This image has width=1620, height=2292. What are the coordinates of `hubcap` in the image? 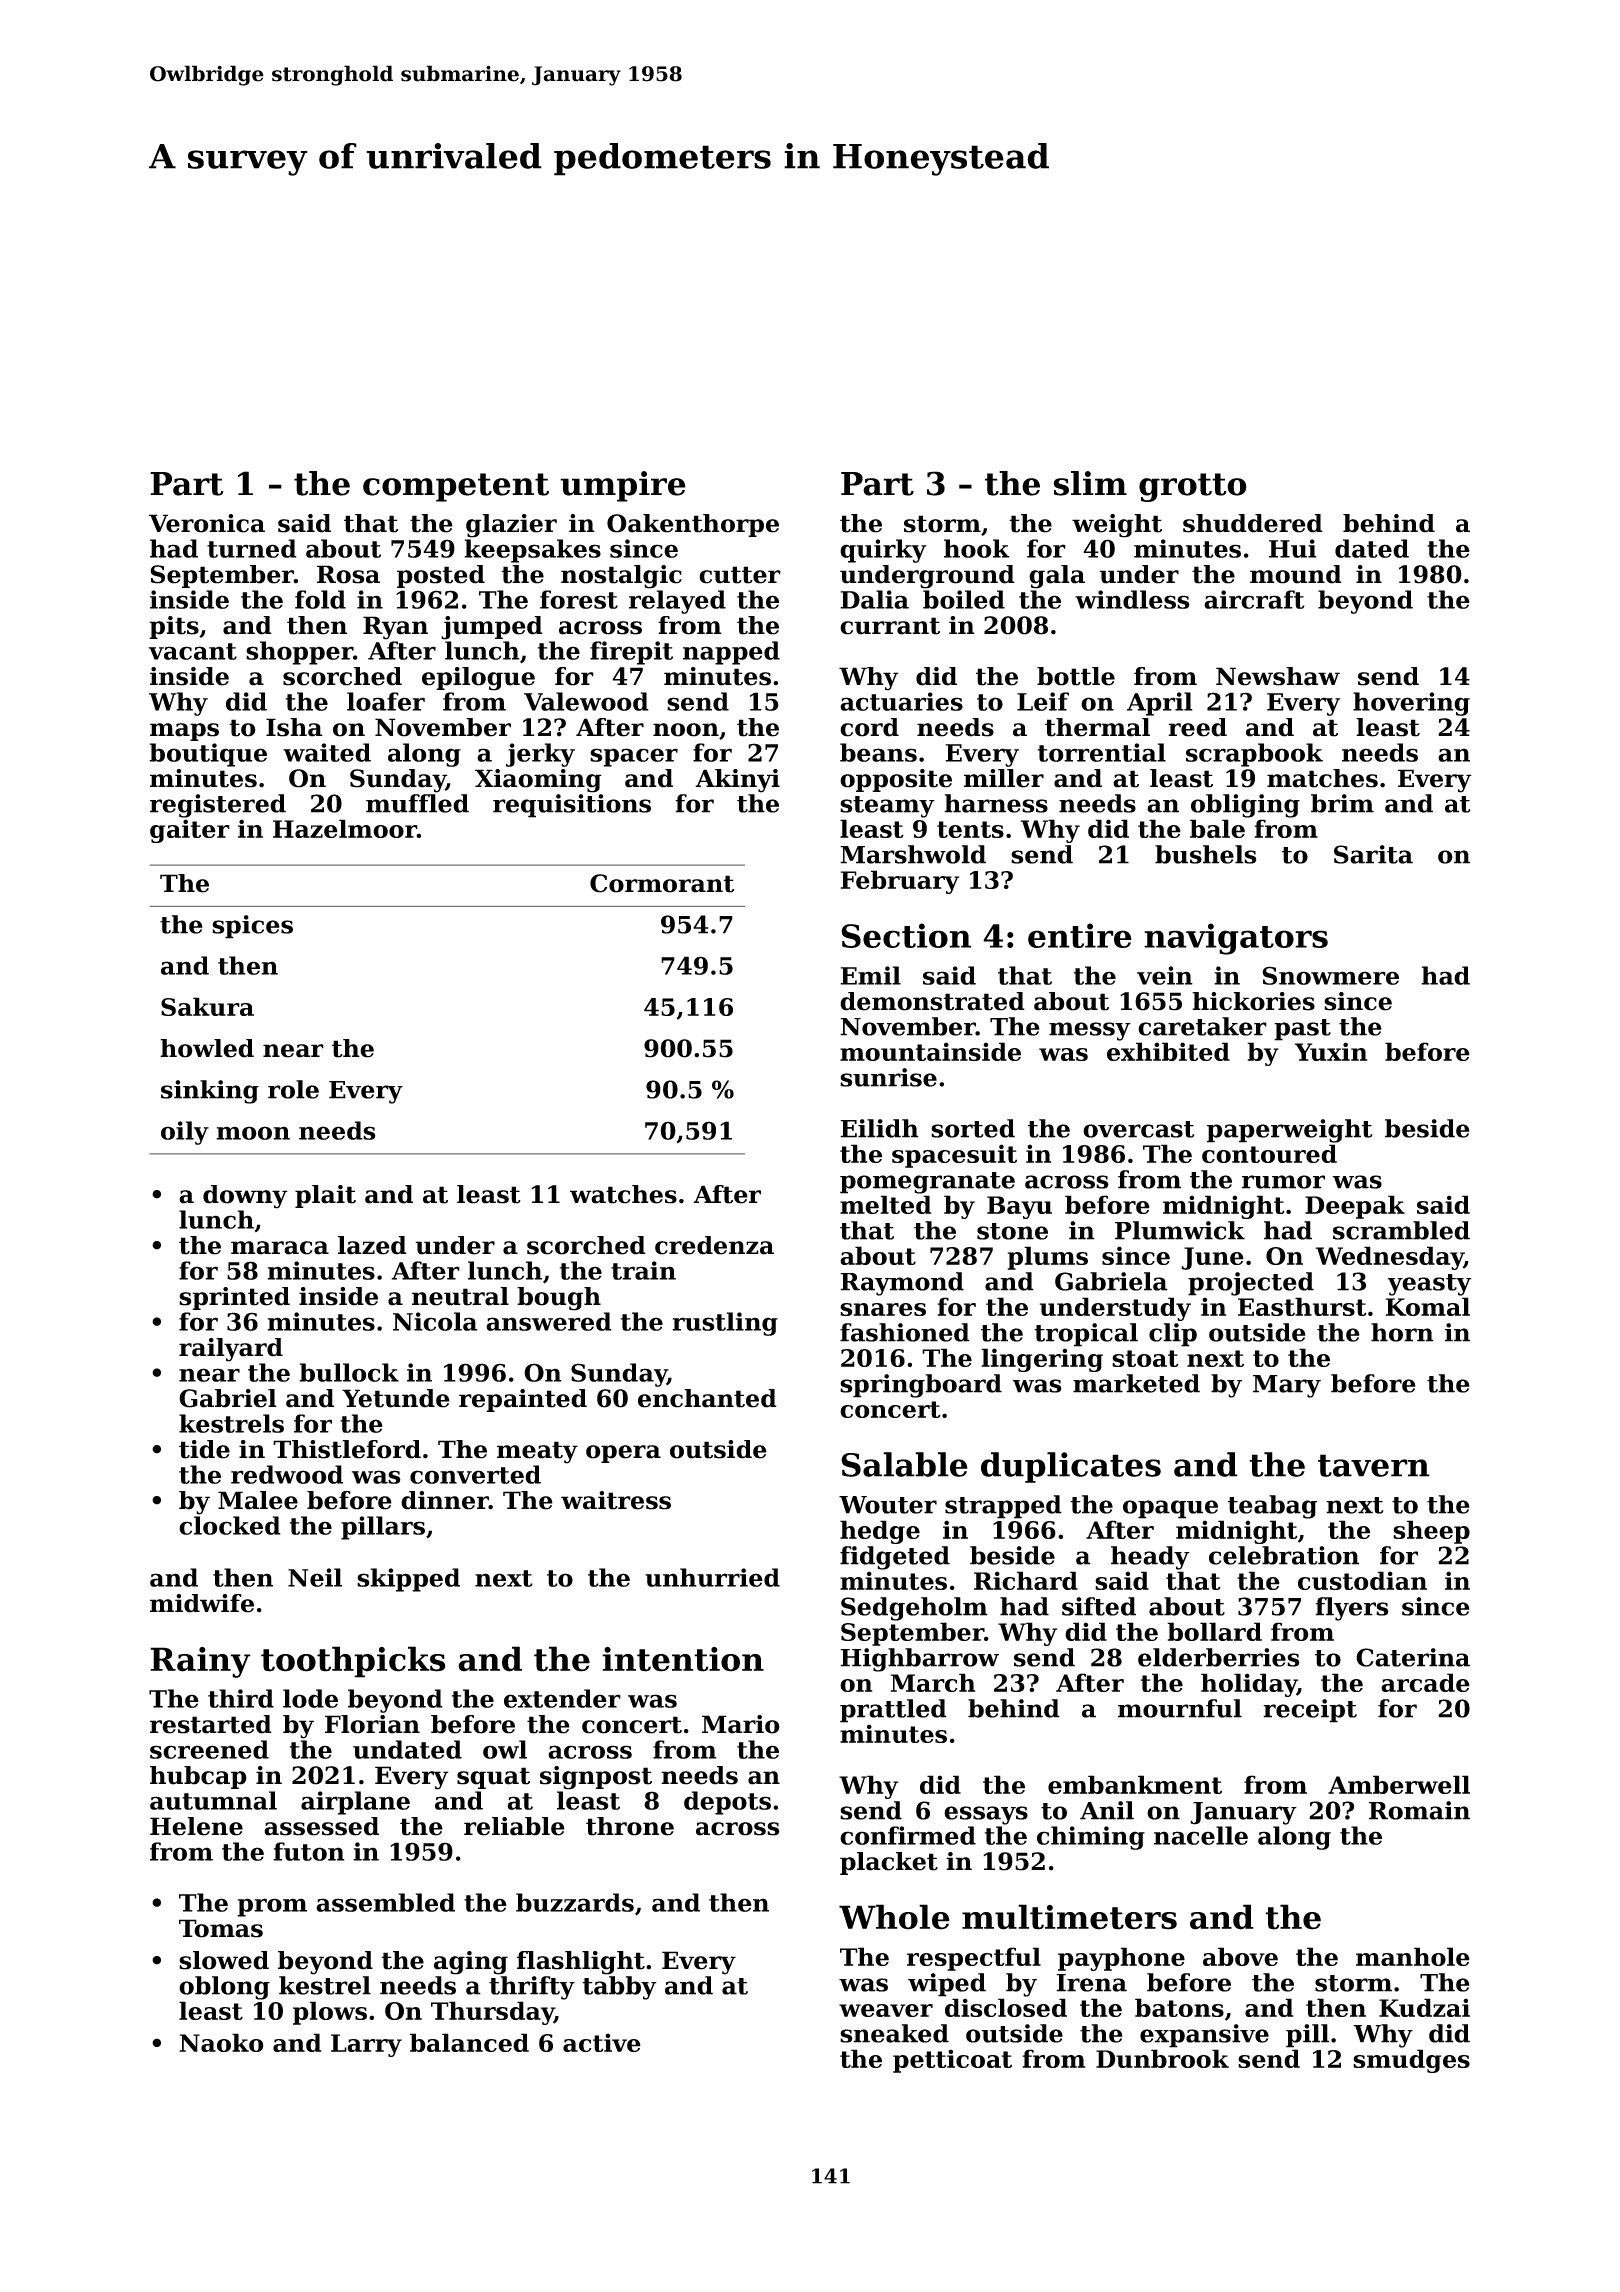 It's located at (198, 1777).
